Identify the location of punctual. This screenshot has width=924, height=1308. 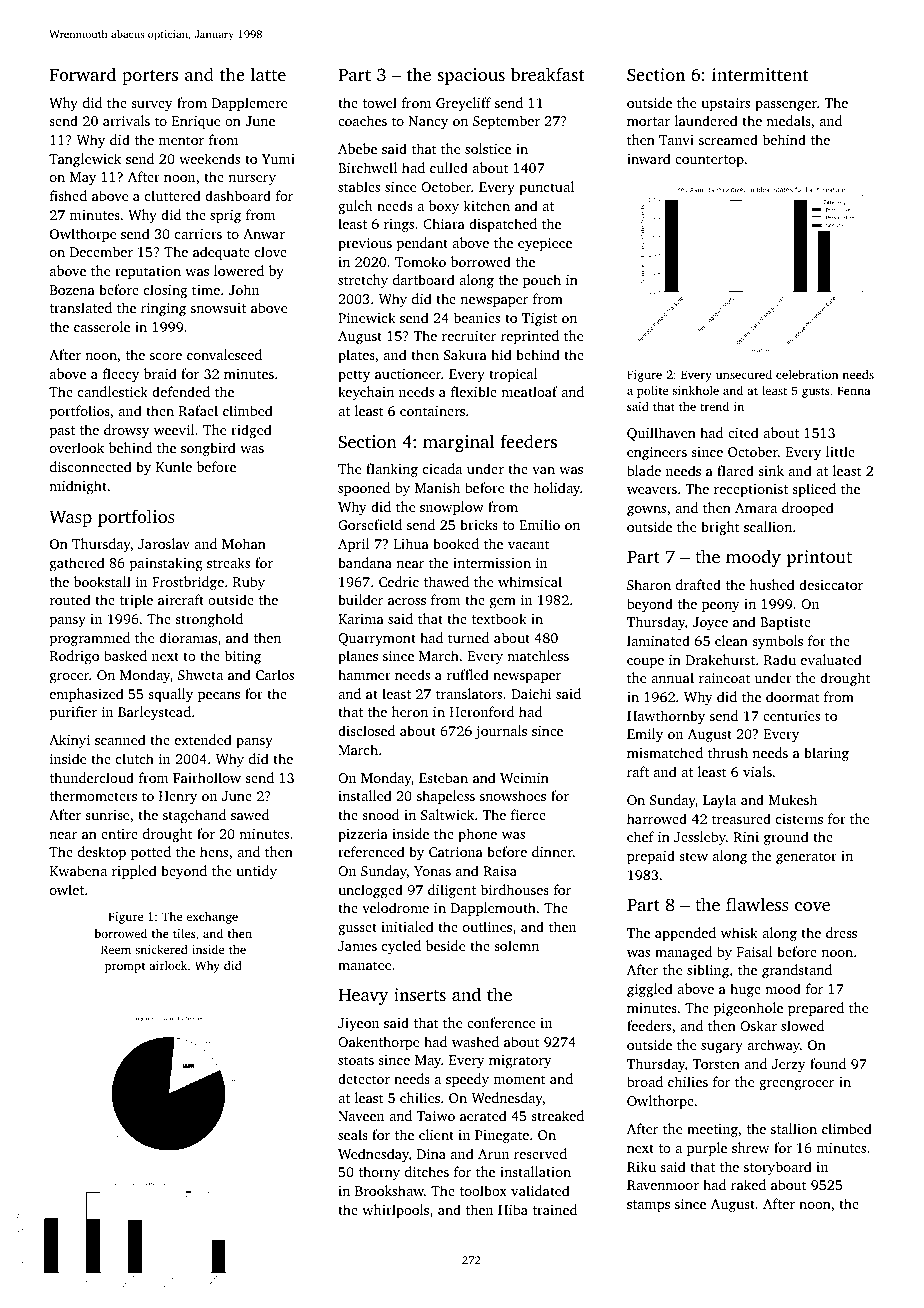
(546, 188).
